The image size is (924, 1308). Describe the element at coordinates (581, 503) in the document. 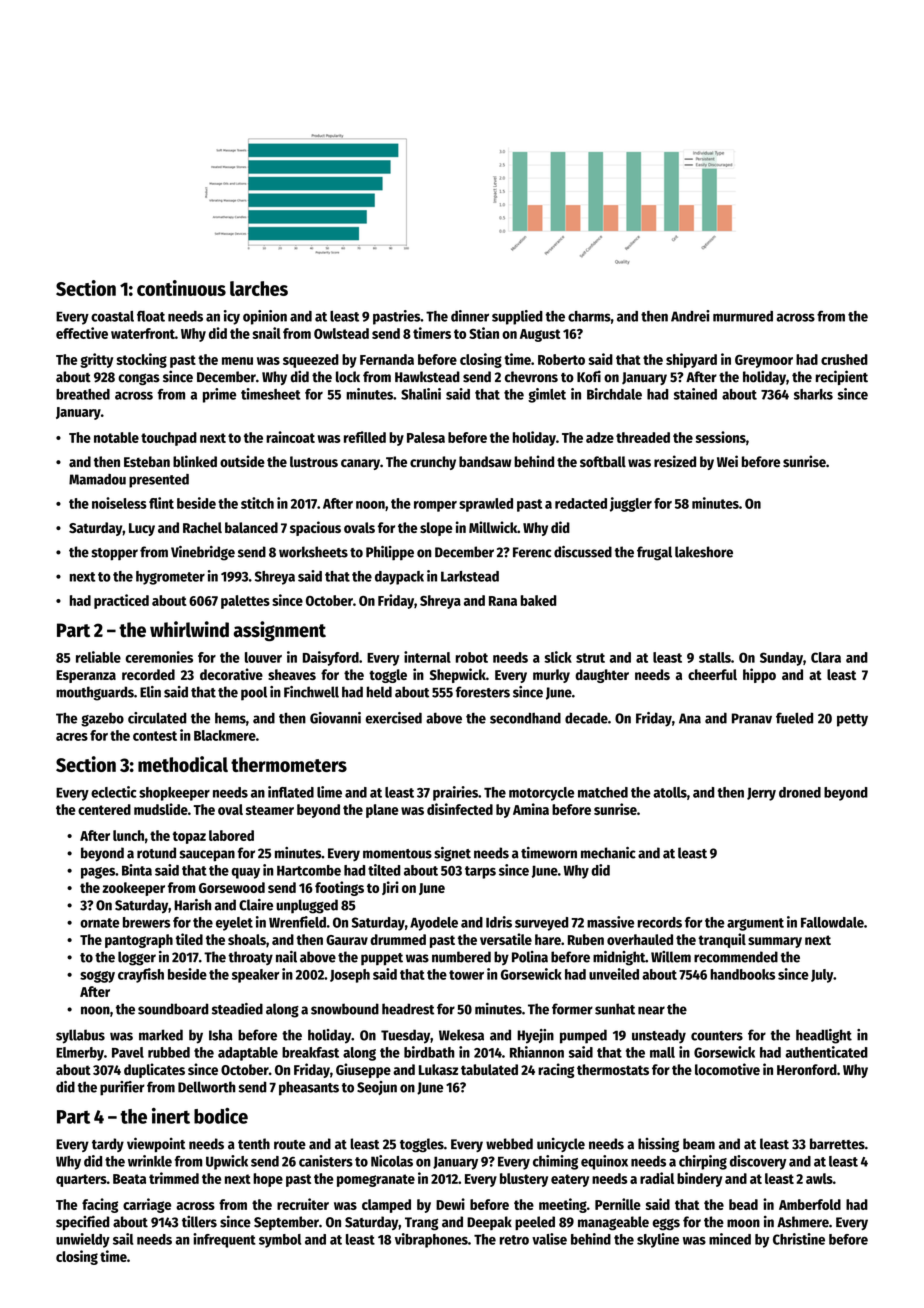

I see `redacted` at that location.
